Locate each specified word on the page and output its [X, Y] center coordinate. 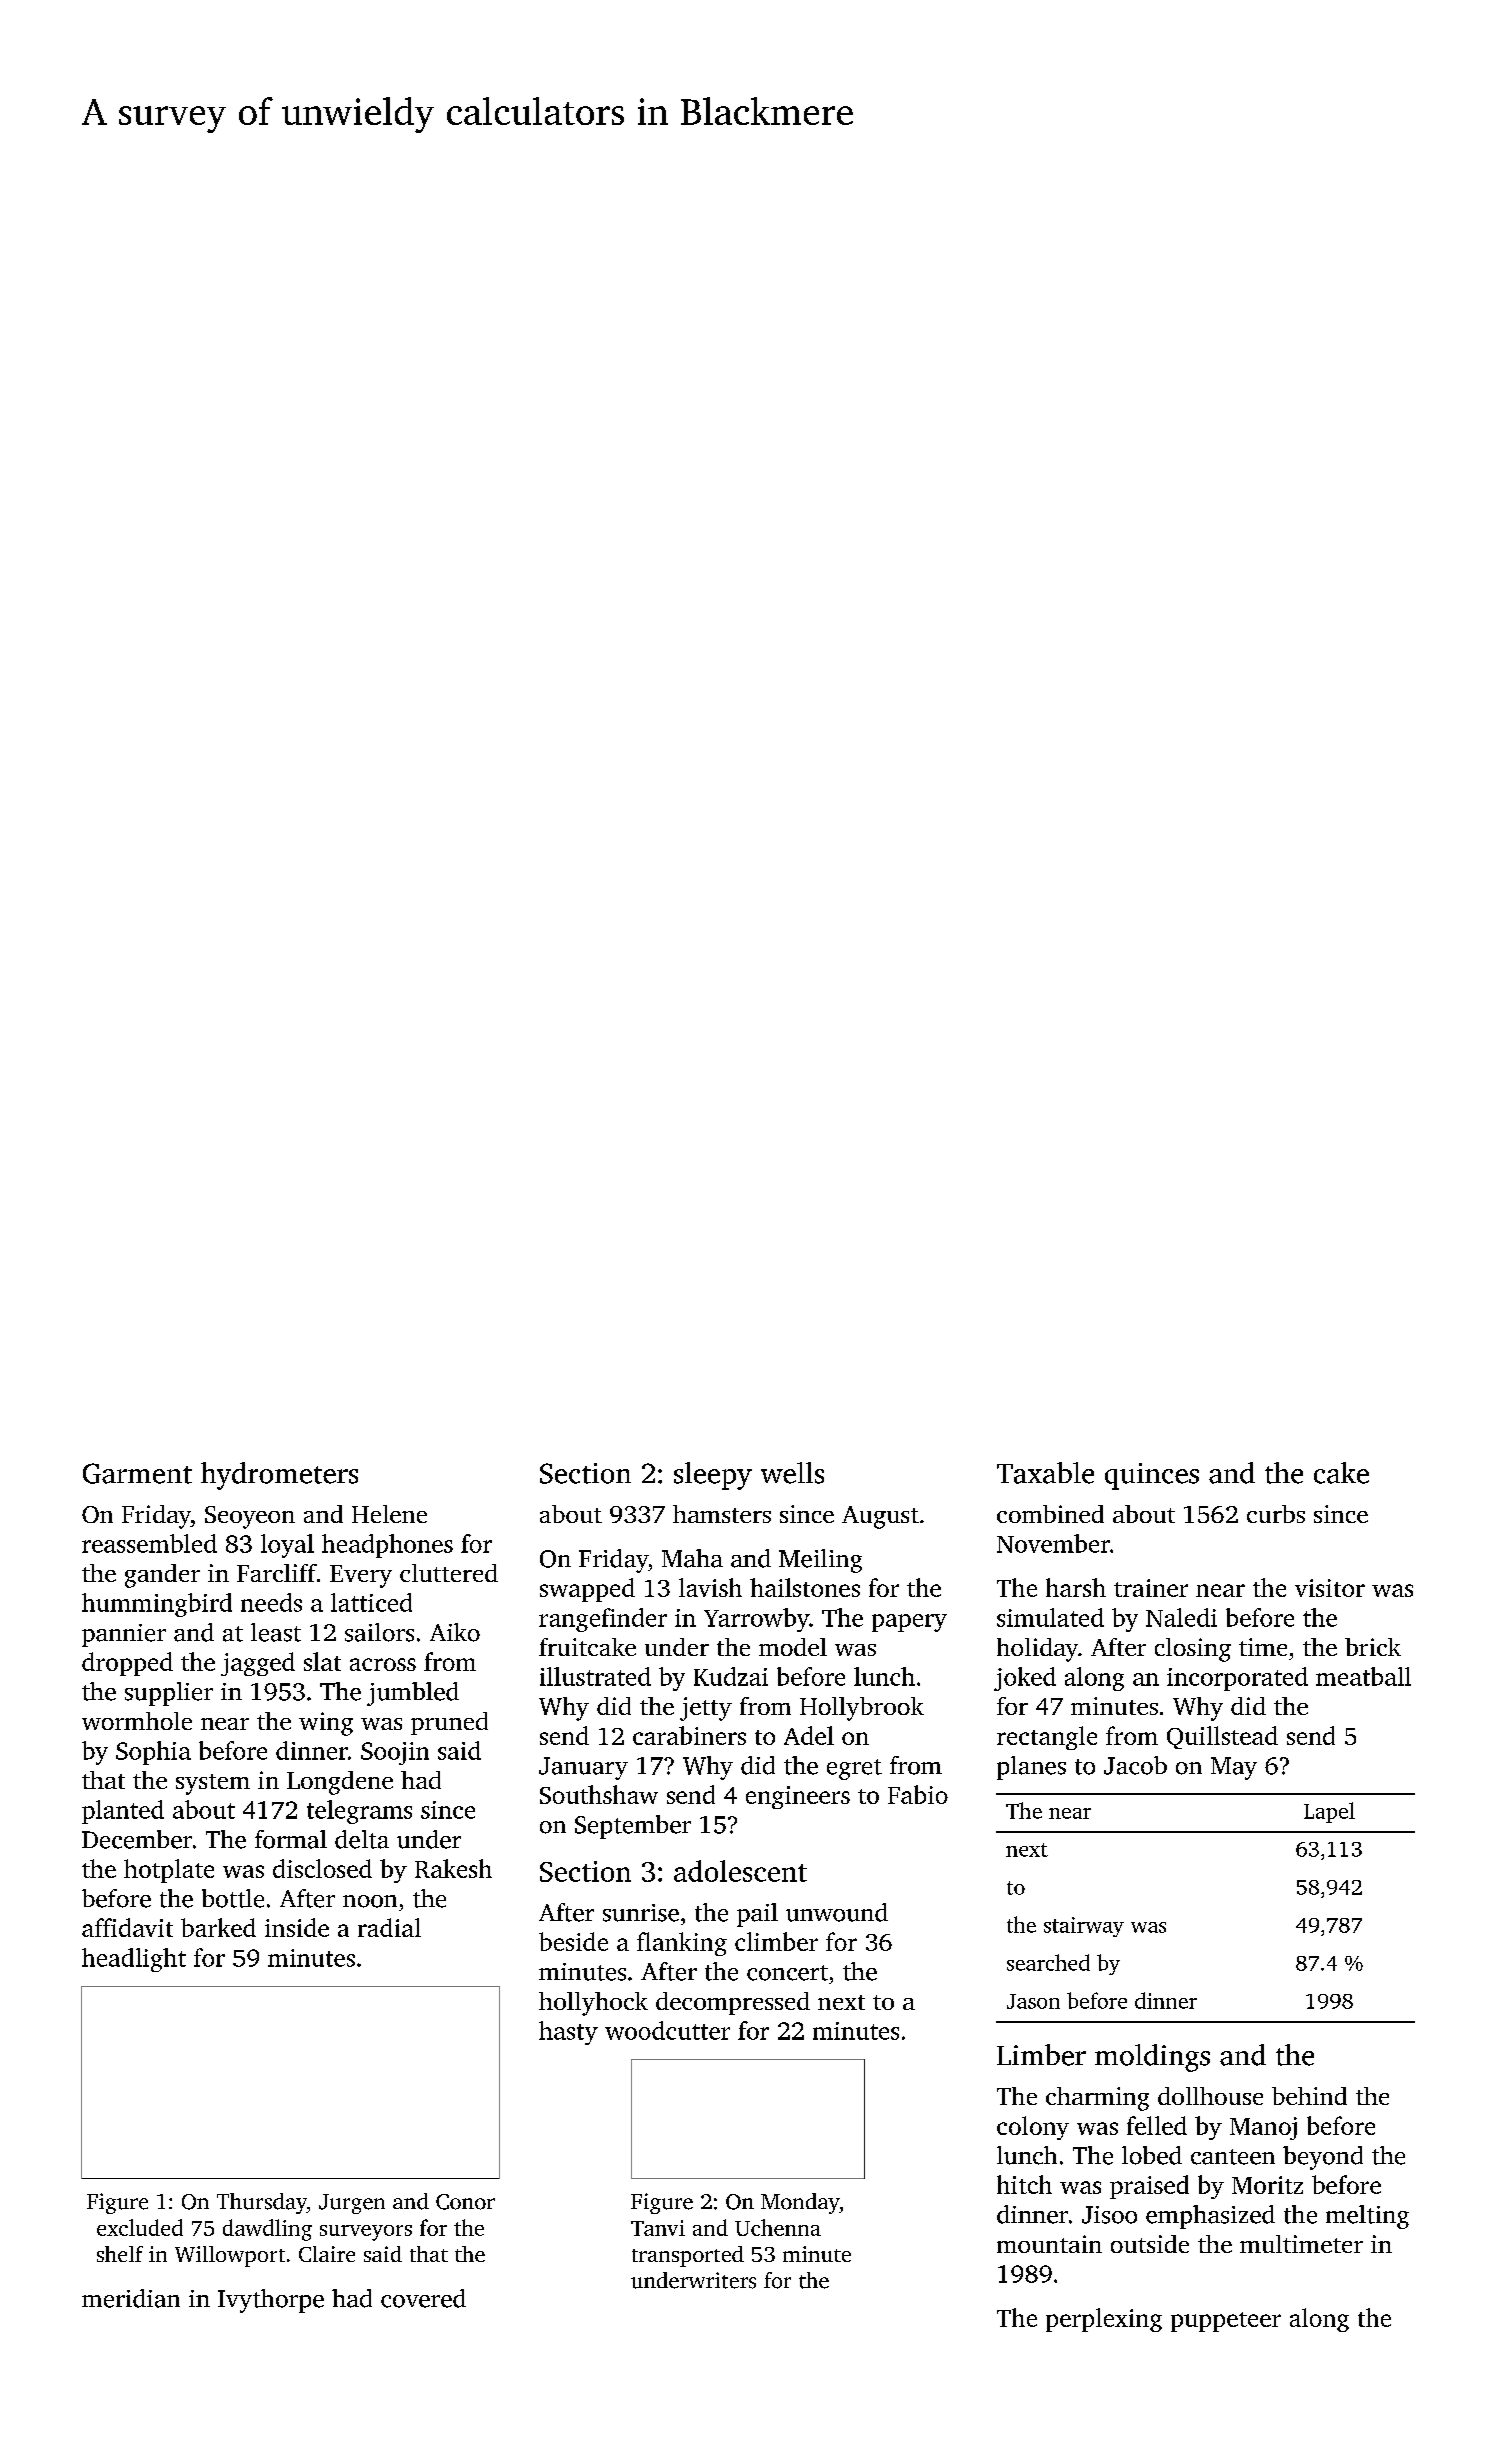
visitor [1330, 1588]
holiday [1037, 1650]
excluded [140, 2227]
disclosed [322, 1868]
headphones [387, 1546]
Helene [389, 1514]
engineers [798, 1797]
